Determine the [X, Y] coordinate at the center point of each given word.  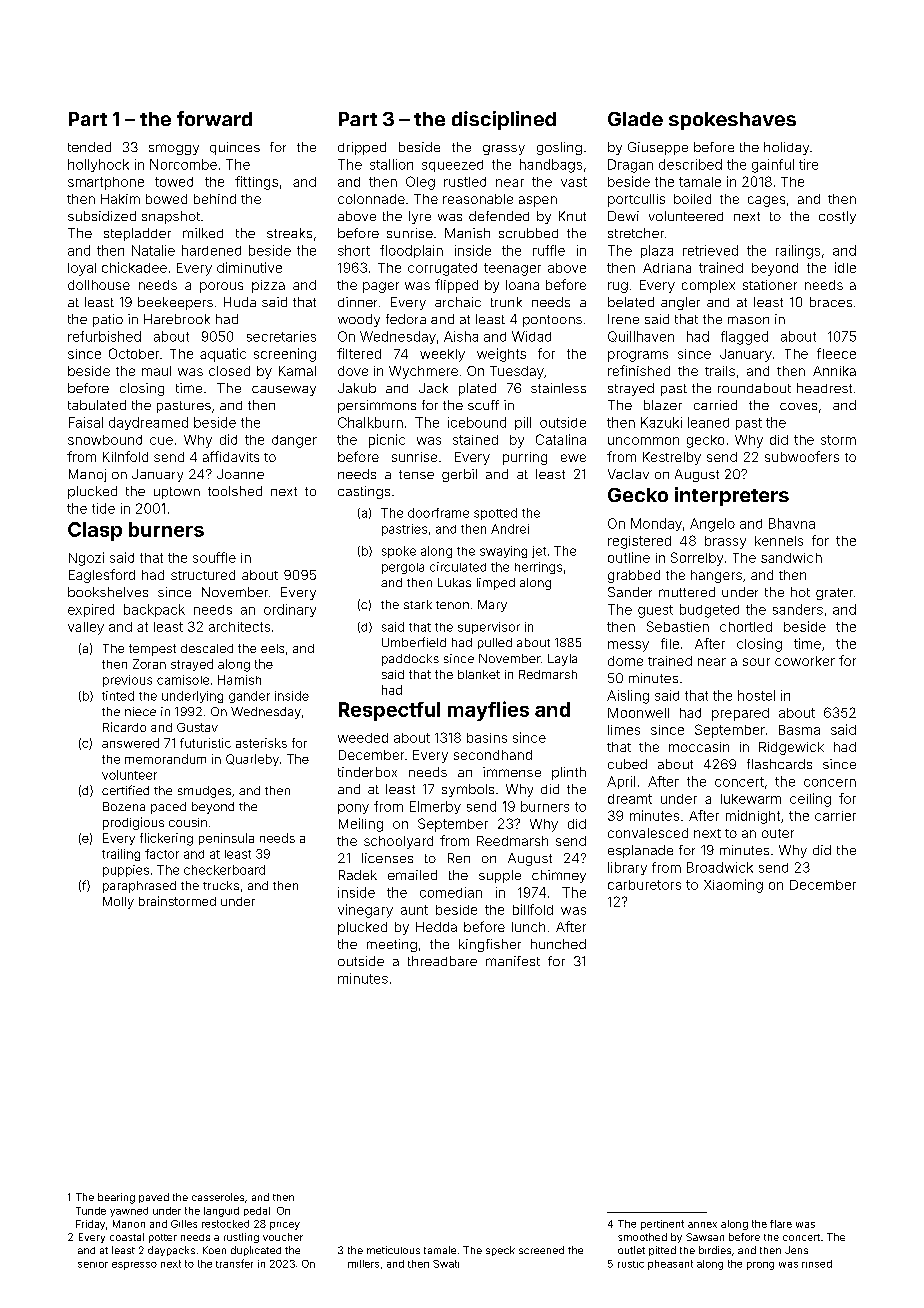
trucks [221, 885]
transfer [234, 1263]
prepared [740, 714]
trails [720, 371]
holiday [786, 148]
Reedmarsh [512, 841]
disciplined [504, 120]
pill [523, 423]
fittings [256, 183]
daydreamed [148, 423]
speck [500, 1251]
